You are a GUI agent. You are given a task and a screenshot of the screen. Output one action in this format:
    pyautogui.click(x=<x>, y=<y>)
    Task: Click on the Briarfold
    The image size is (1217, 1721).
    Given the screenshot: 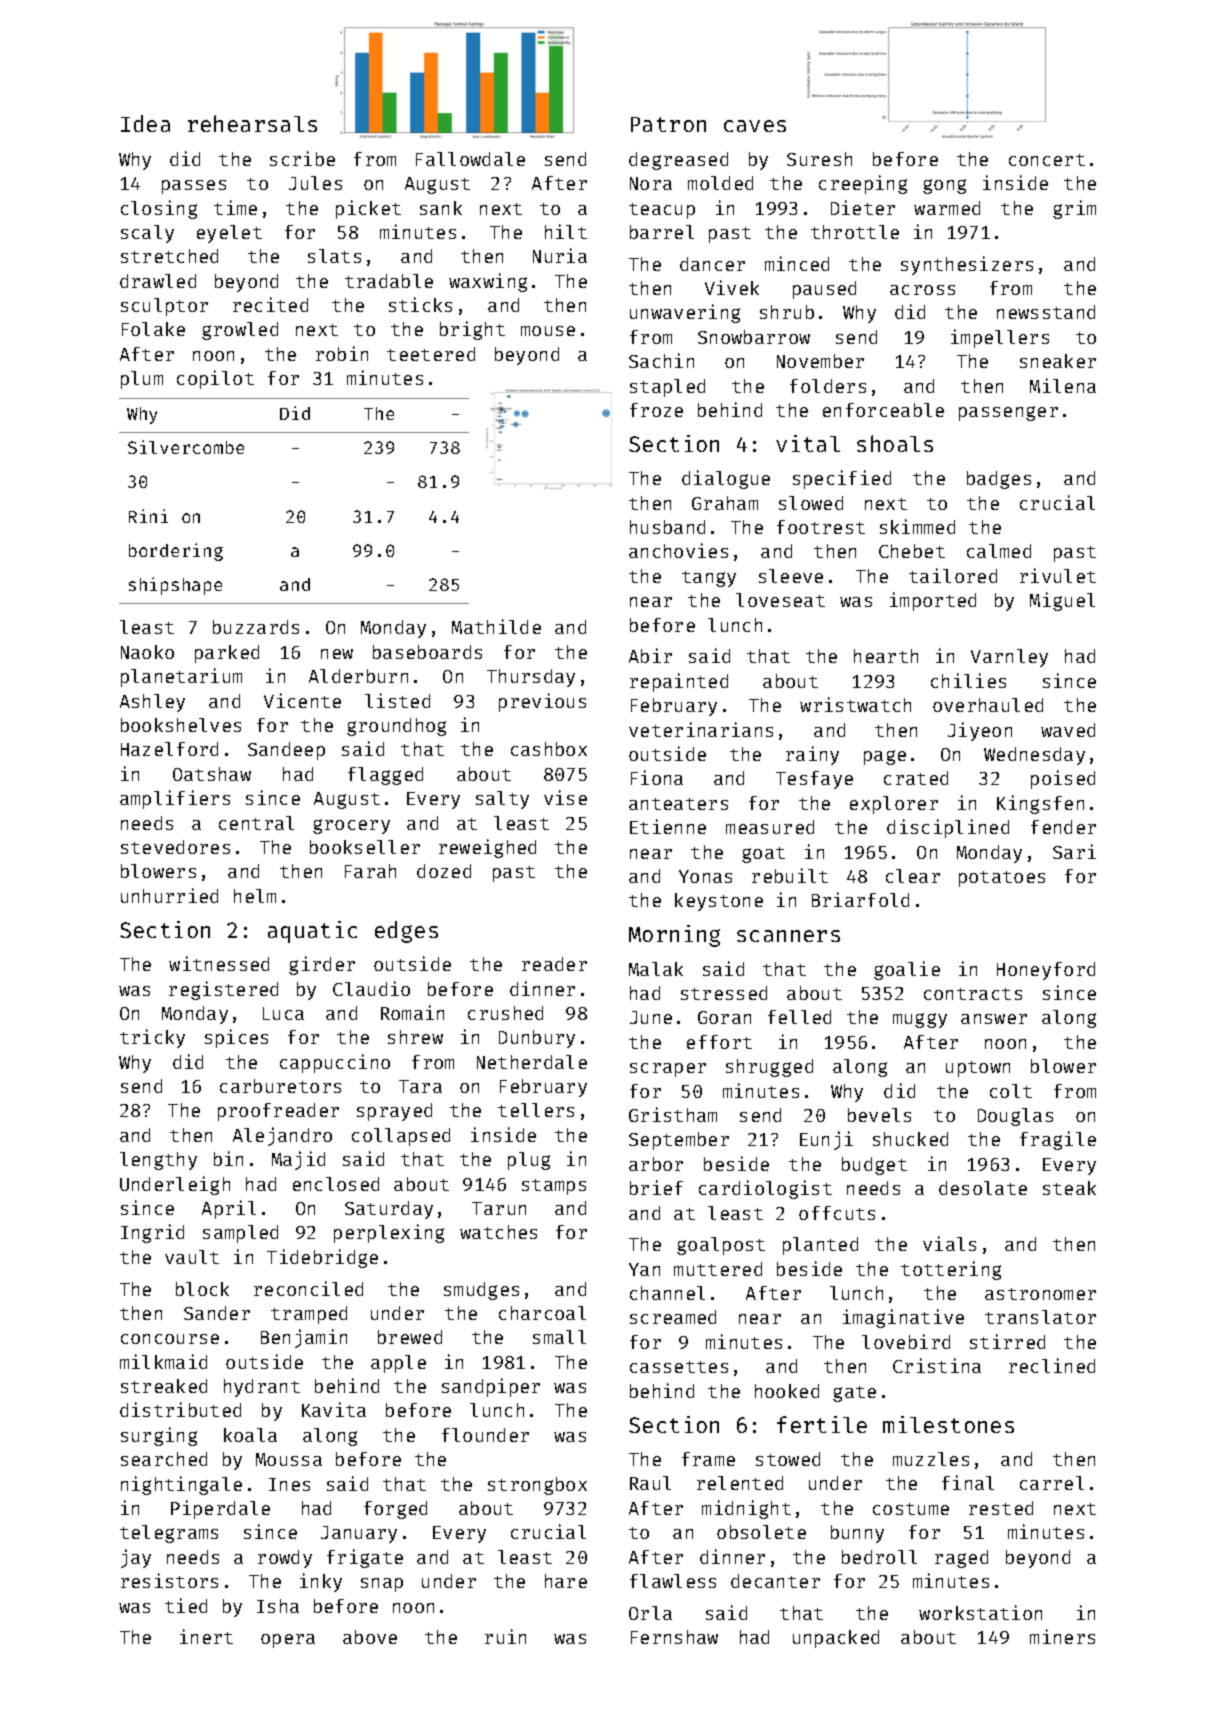 What is the action you would take?
    pyautogui.click(x=860, y=899)
